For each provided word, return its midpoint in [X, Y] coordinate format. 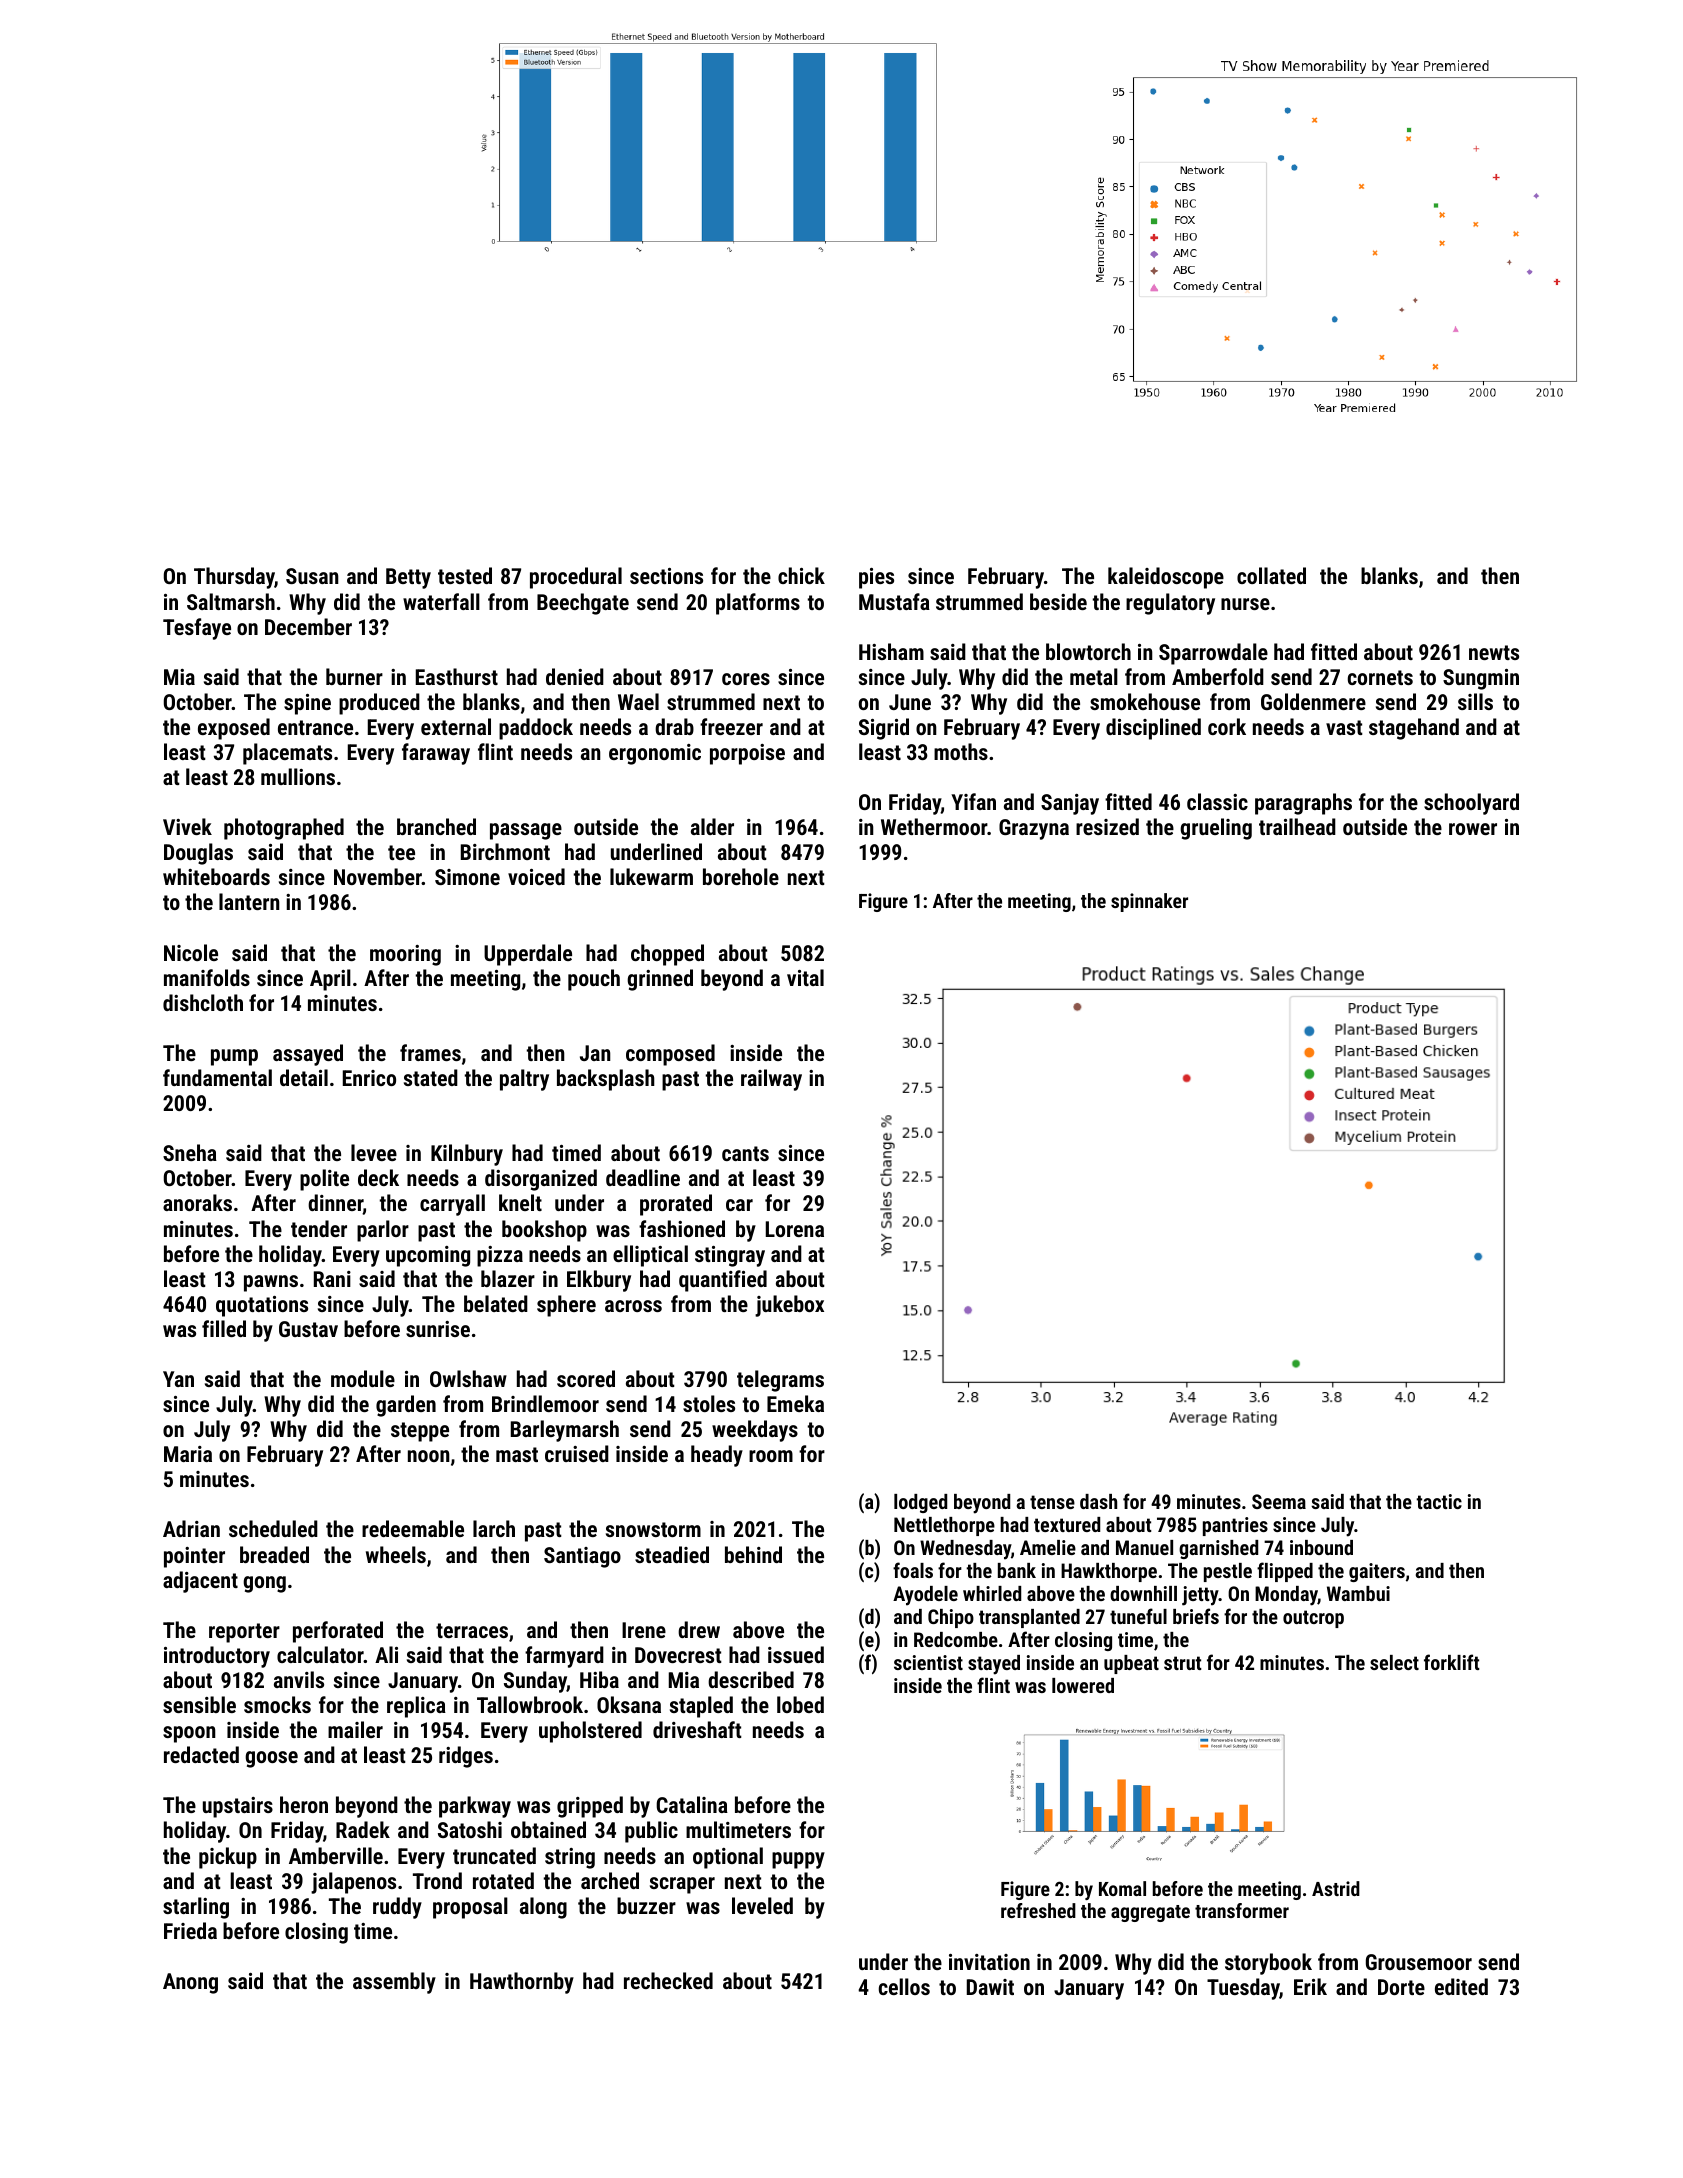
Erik [1310, 1986]
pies [876, 578]
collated [1271, 575]
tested [465, 575]
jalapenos [353, 1883]
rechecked [668, 1980]
